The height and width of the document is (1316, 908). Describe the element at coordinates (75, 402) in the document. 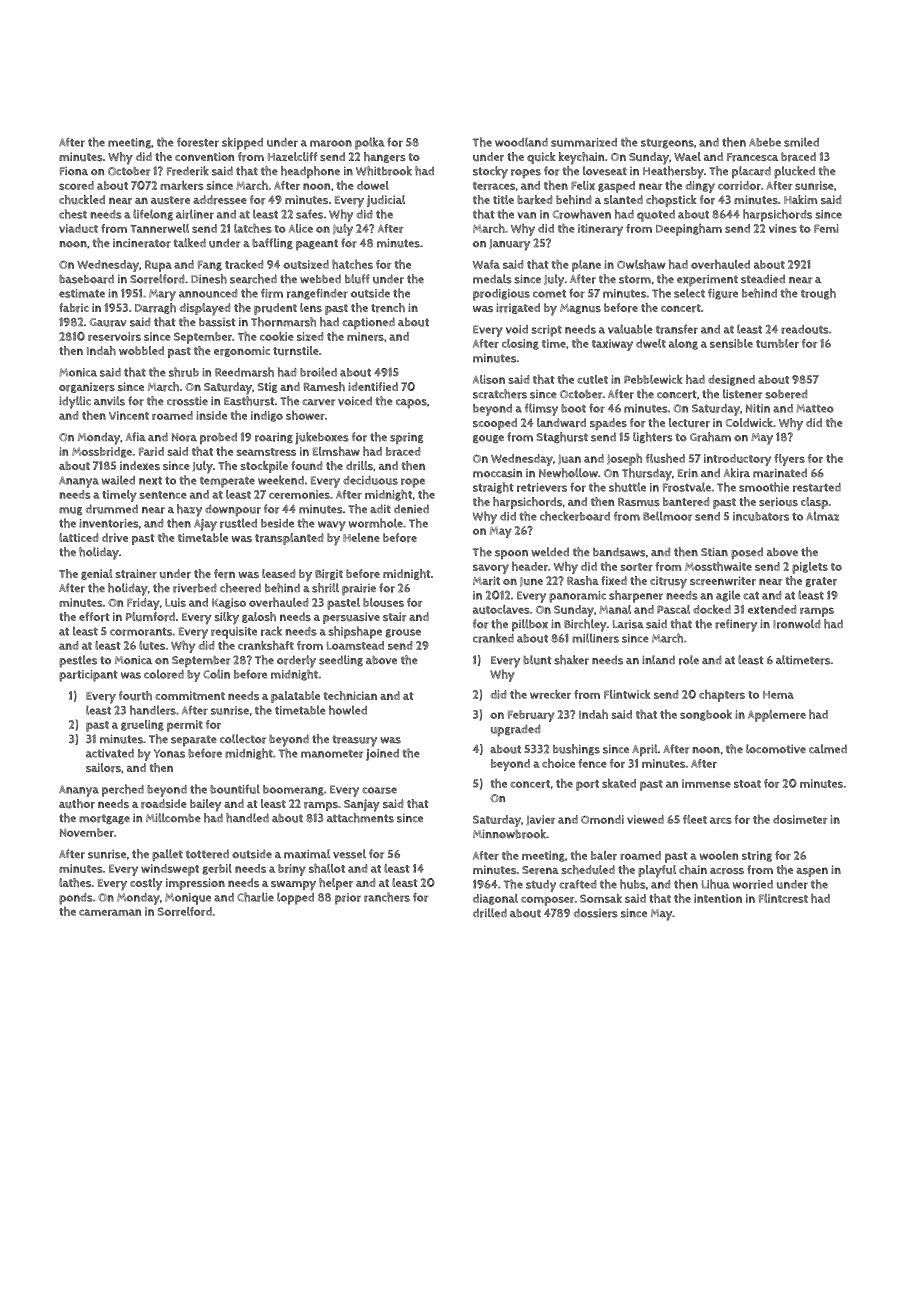

I see `idyllic` at that location.
